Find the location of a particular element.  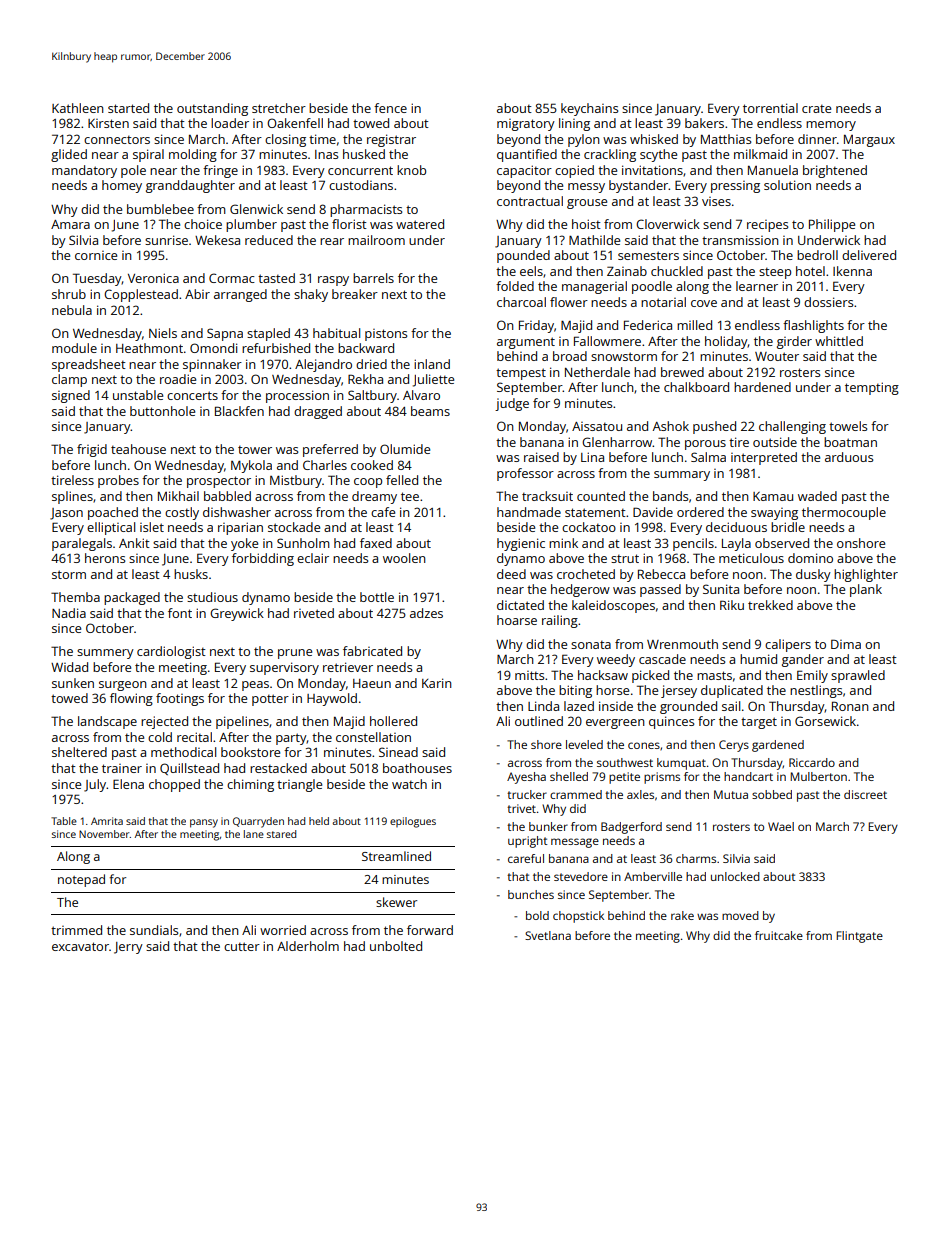

hoist is located at coordinates (586, 224).
